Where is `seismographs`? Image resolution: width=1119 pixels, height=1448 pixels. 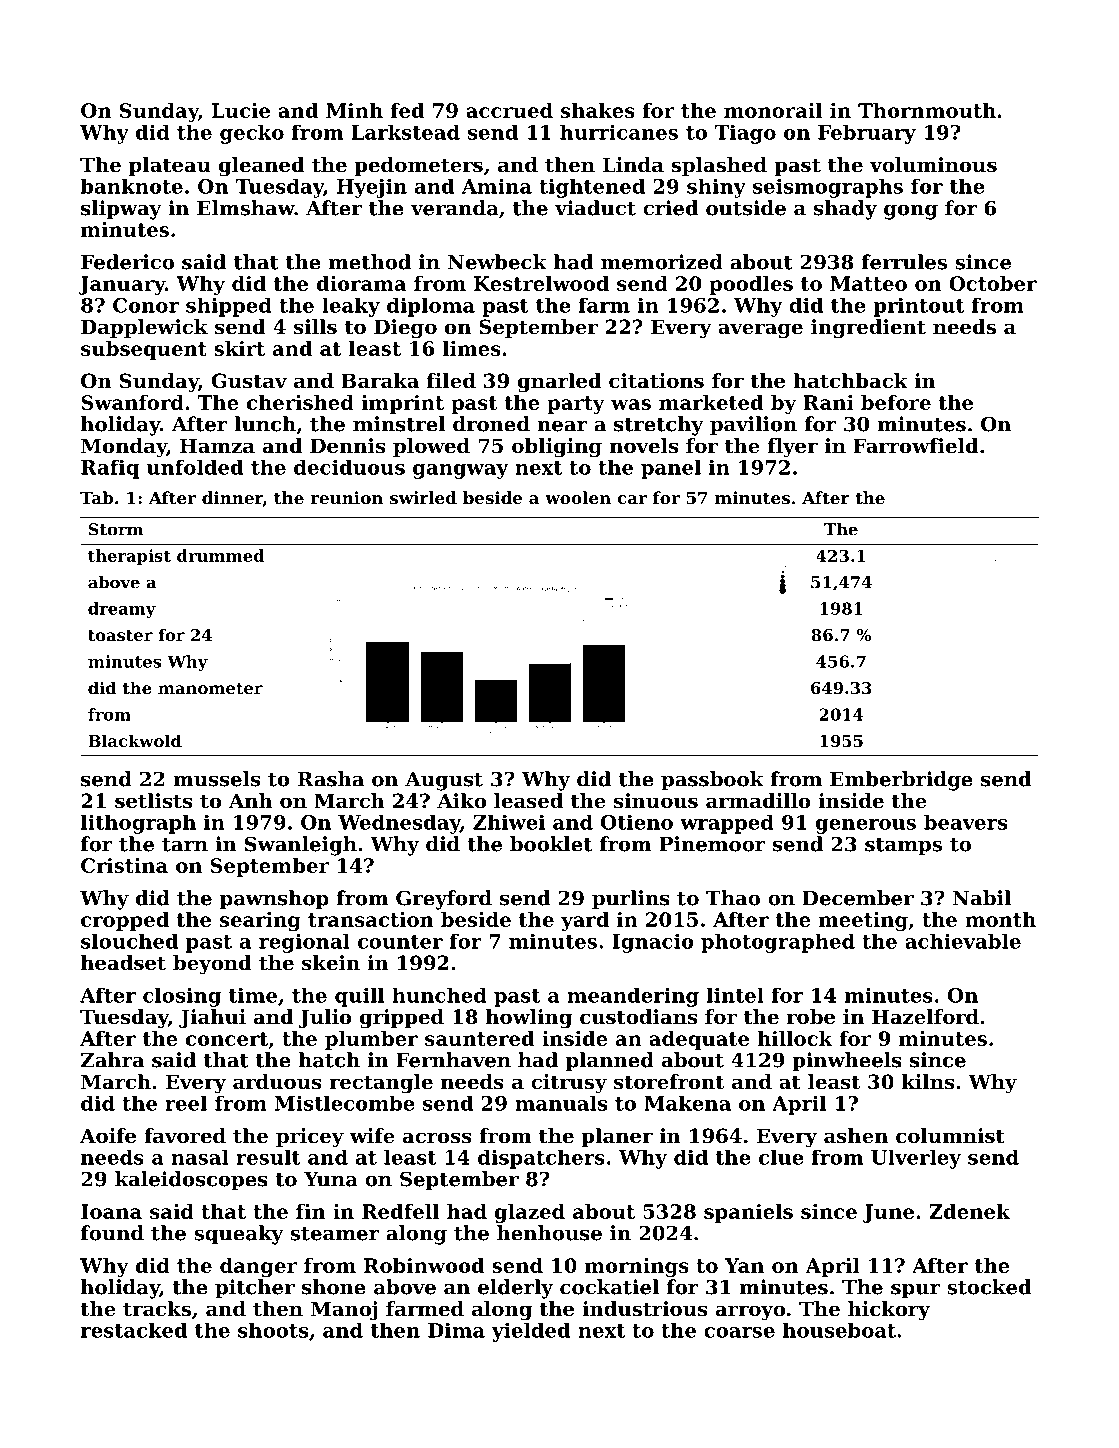 seismographs is located at coordinates (828, 188).
